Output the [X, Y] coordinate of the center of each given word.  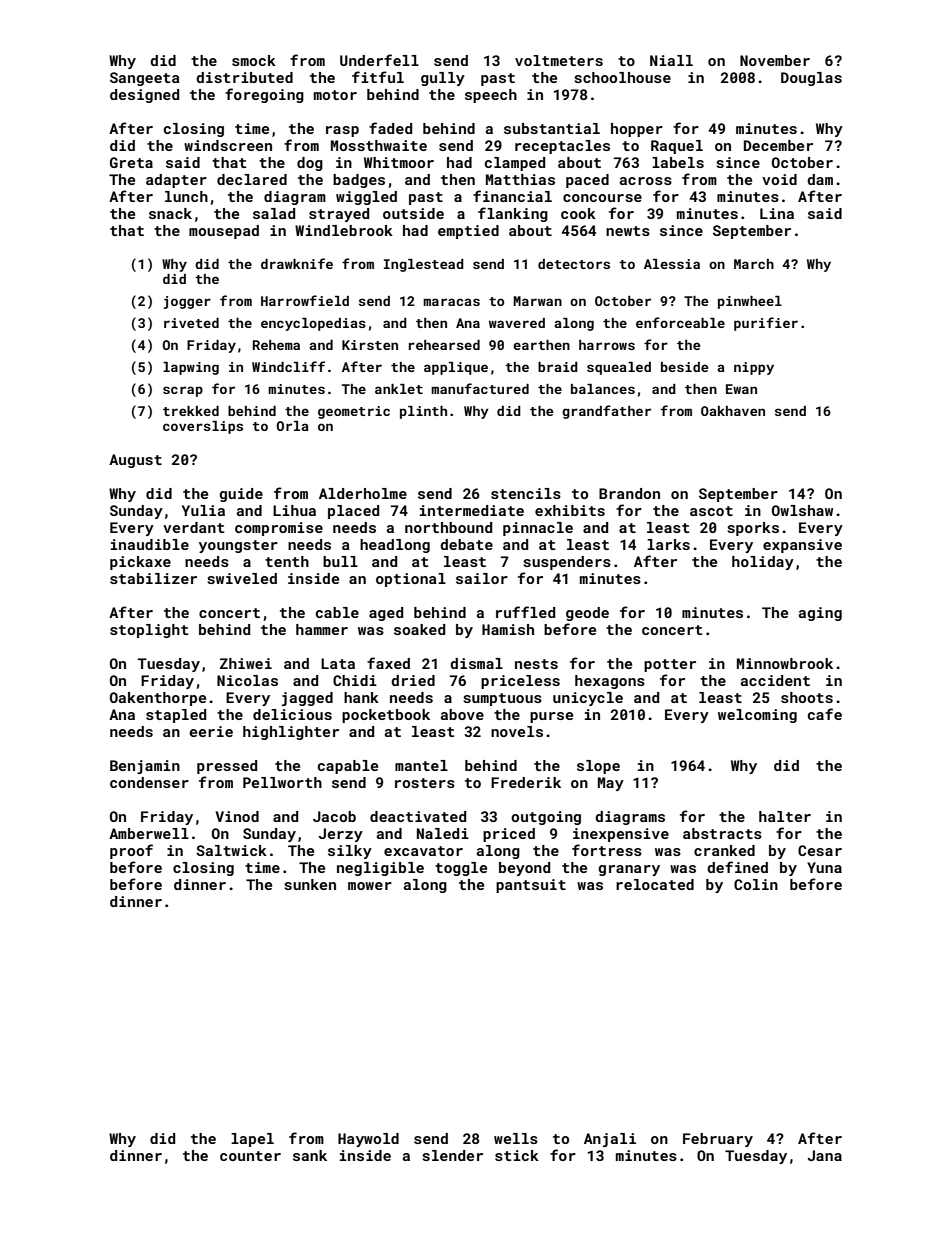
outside [413, 213]
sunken [310, 884]
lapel [252, 1140]
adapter [176, 181]
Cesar [820, 850]
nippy [754, 368]
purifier [766, 324]
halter [785, 816]
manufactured [480, 388]
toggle [461, 869]
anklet [399, 389]
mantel [421, 765]
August [135, 461]
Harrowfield [305, 300]
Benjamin [145, 767]
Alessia [672, 264]
